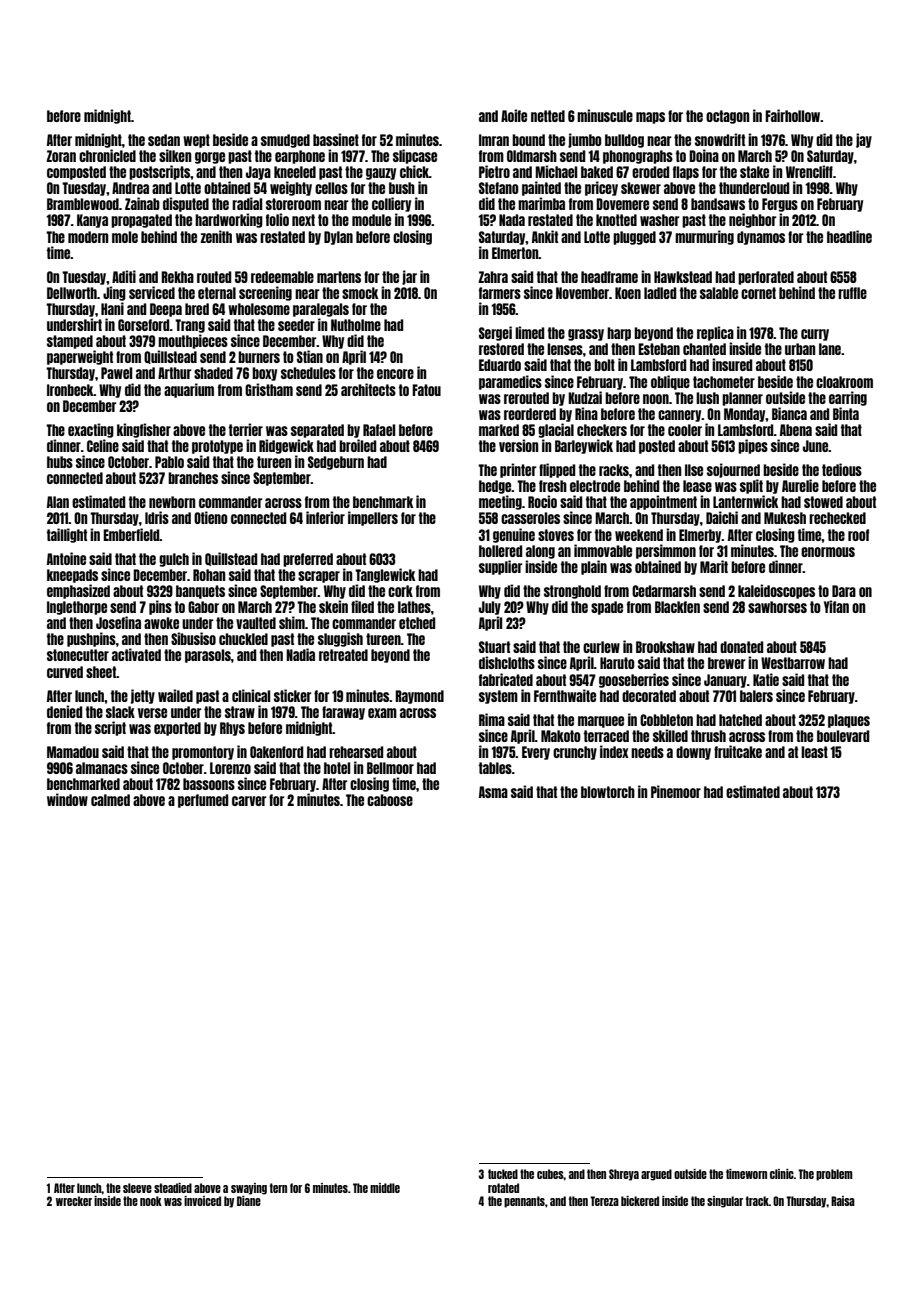 This image has width=924, height=1308. Describe the element at coordinates (137, 1188) in the image. I see `sleeve` at that location.
